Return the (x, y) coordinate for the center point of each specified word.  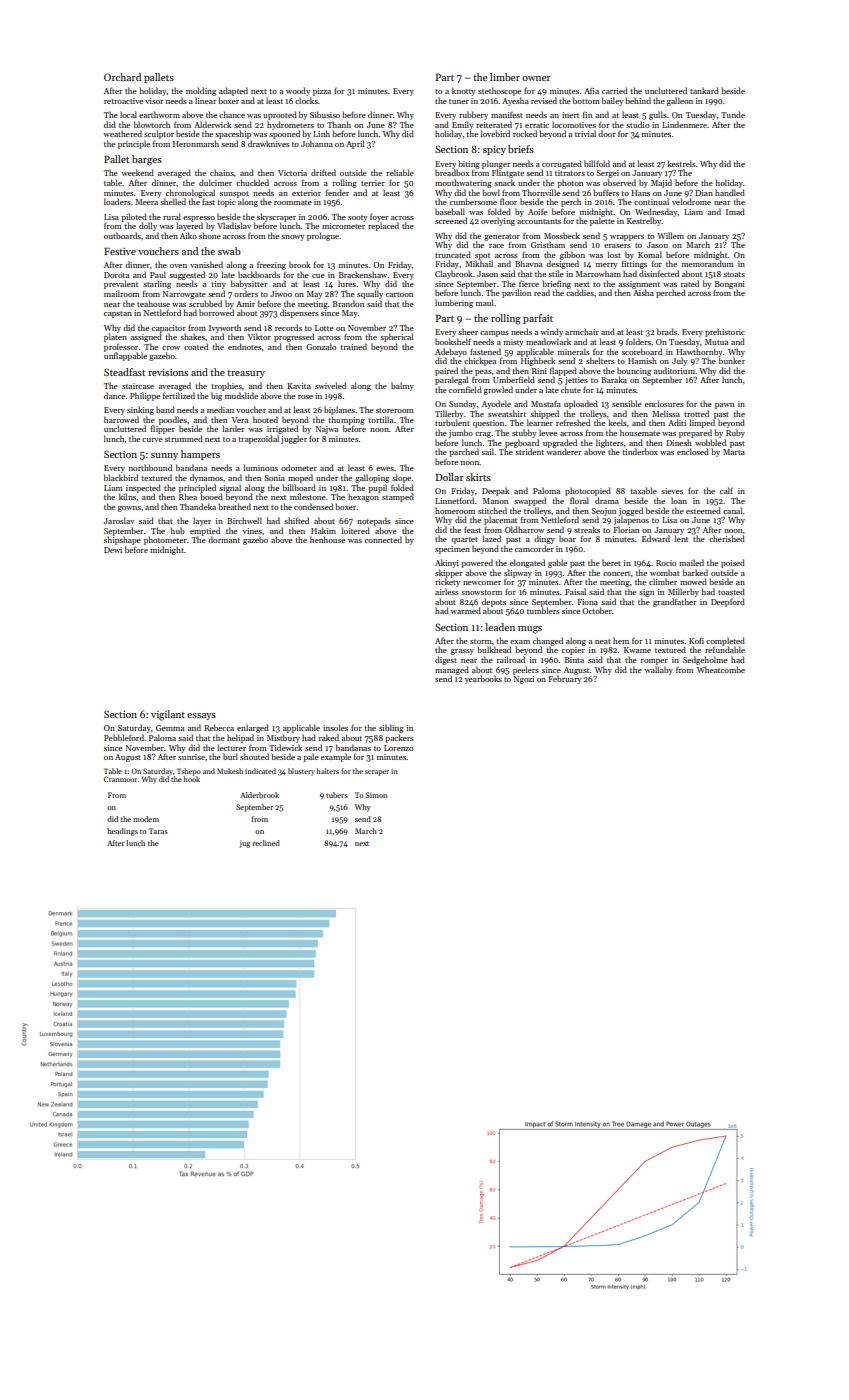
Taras (158, 831)
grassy (462, 652)
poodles (173, 420)
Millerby (683, 592)
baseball (450, 211)
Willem (670, 235)
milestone (308, 496)
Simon (376, 795)
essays (201, 716)
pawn (724, 406)
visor (154, 101)
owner (536, 78)
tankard (704, 90)
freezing (271, 266)
